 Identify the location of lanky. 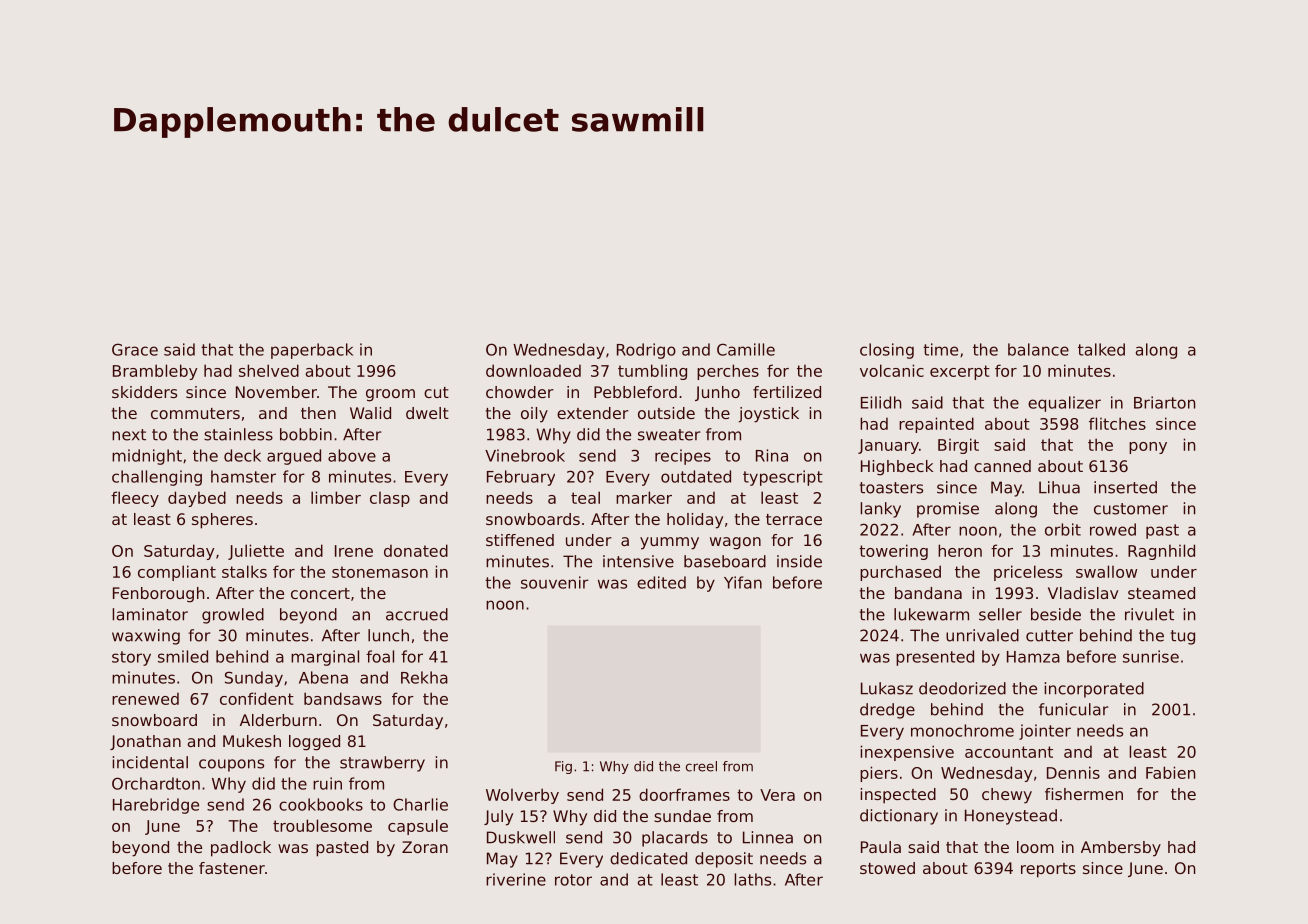
(880, 510).
